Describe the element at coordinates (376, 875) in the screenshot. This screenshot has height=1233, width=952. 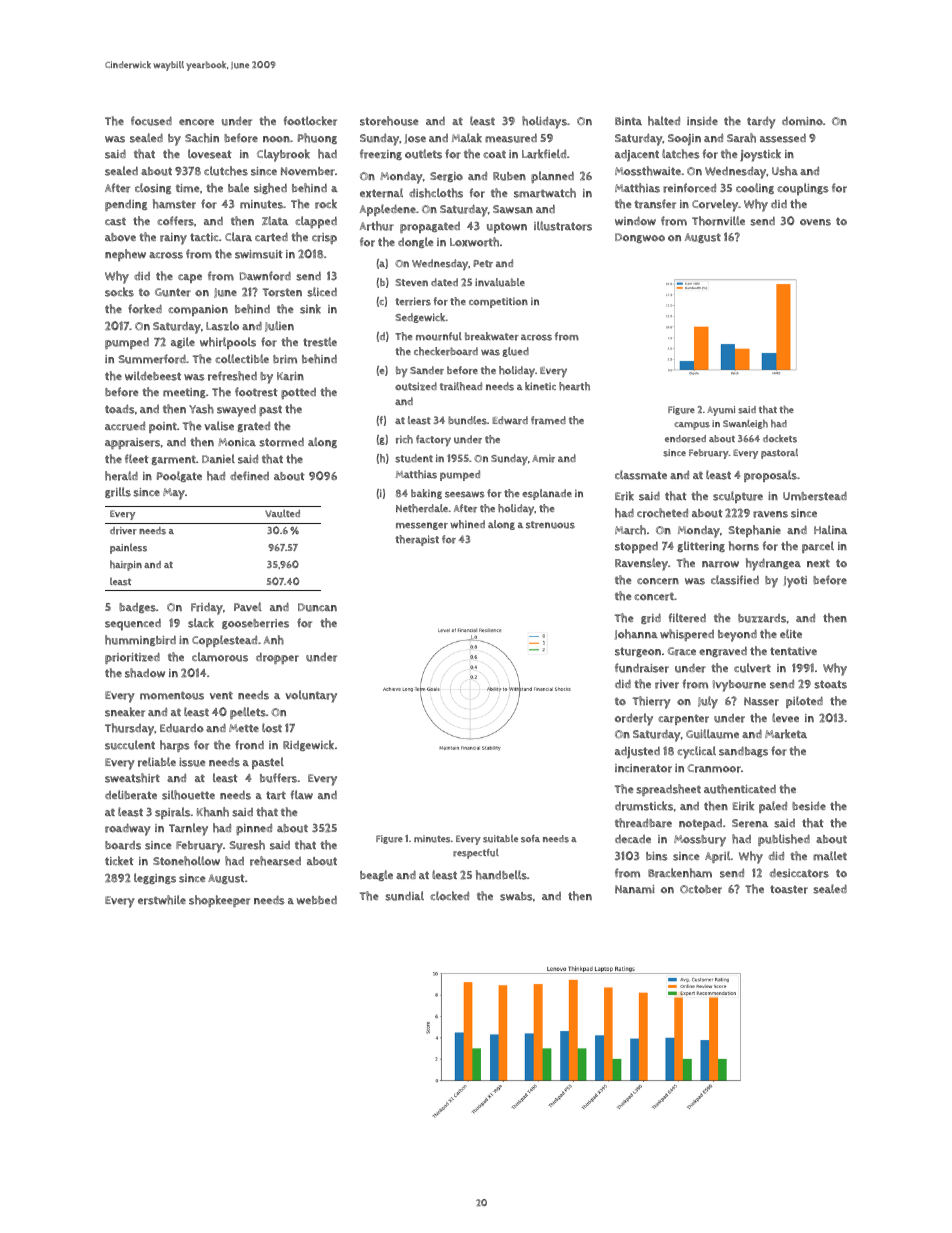
I see `beagle` at that location.
